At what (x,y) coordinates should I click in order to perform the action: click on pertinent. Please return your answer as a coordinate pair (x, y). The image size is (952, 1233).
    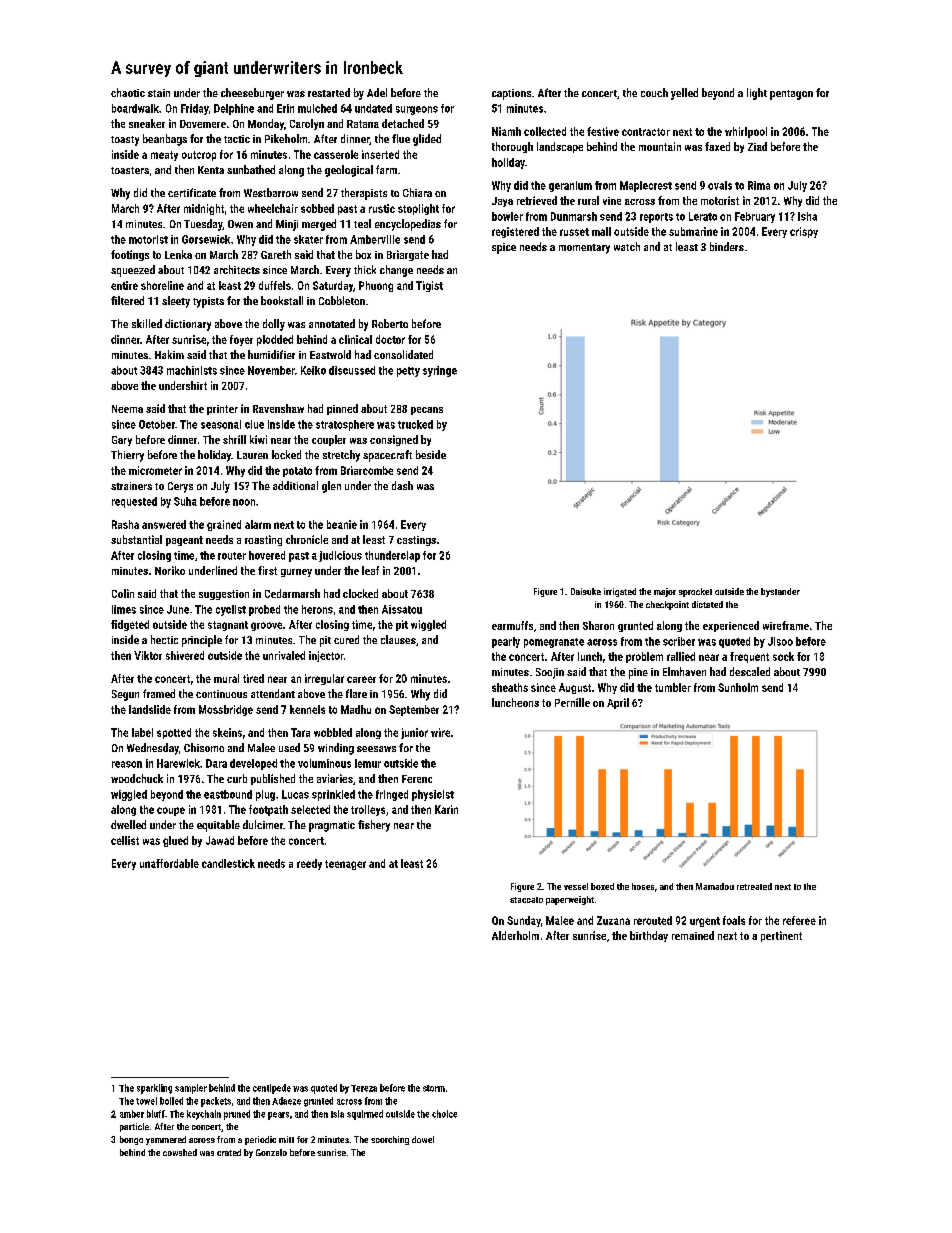
    Looking at the image, I should click on (781, 936).
